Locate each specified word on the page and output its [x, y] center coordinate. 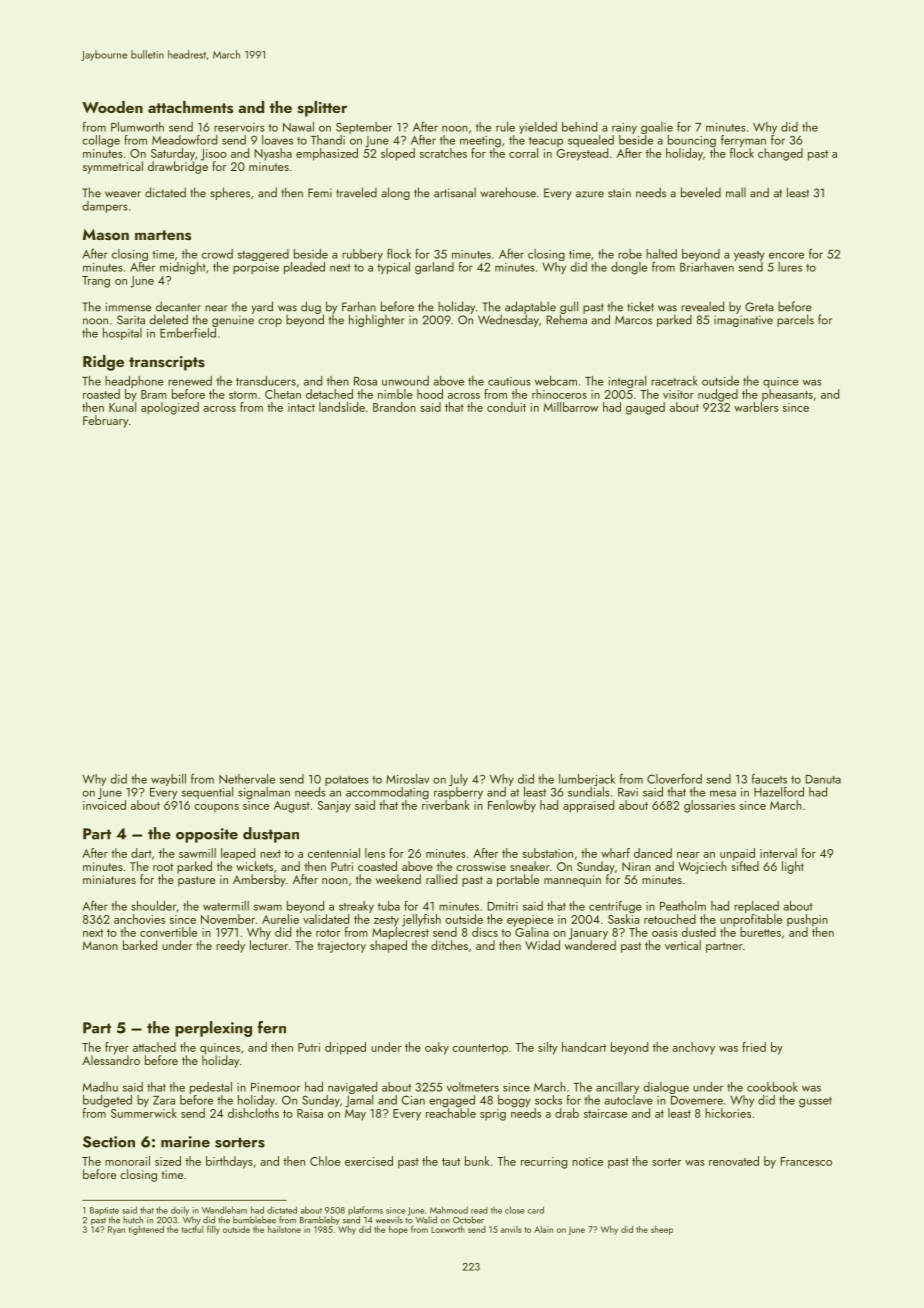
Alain [543, 1229]
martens [163, 235]
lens [375, 853]
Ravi [628, 792]
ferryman [743, 141]
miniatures [109, 879]
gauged [645, 408]
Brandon [394, 407]
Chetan [283, 394]
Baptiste [104, 1211]
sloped [398, 154]
